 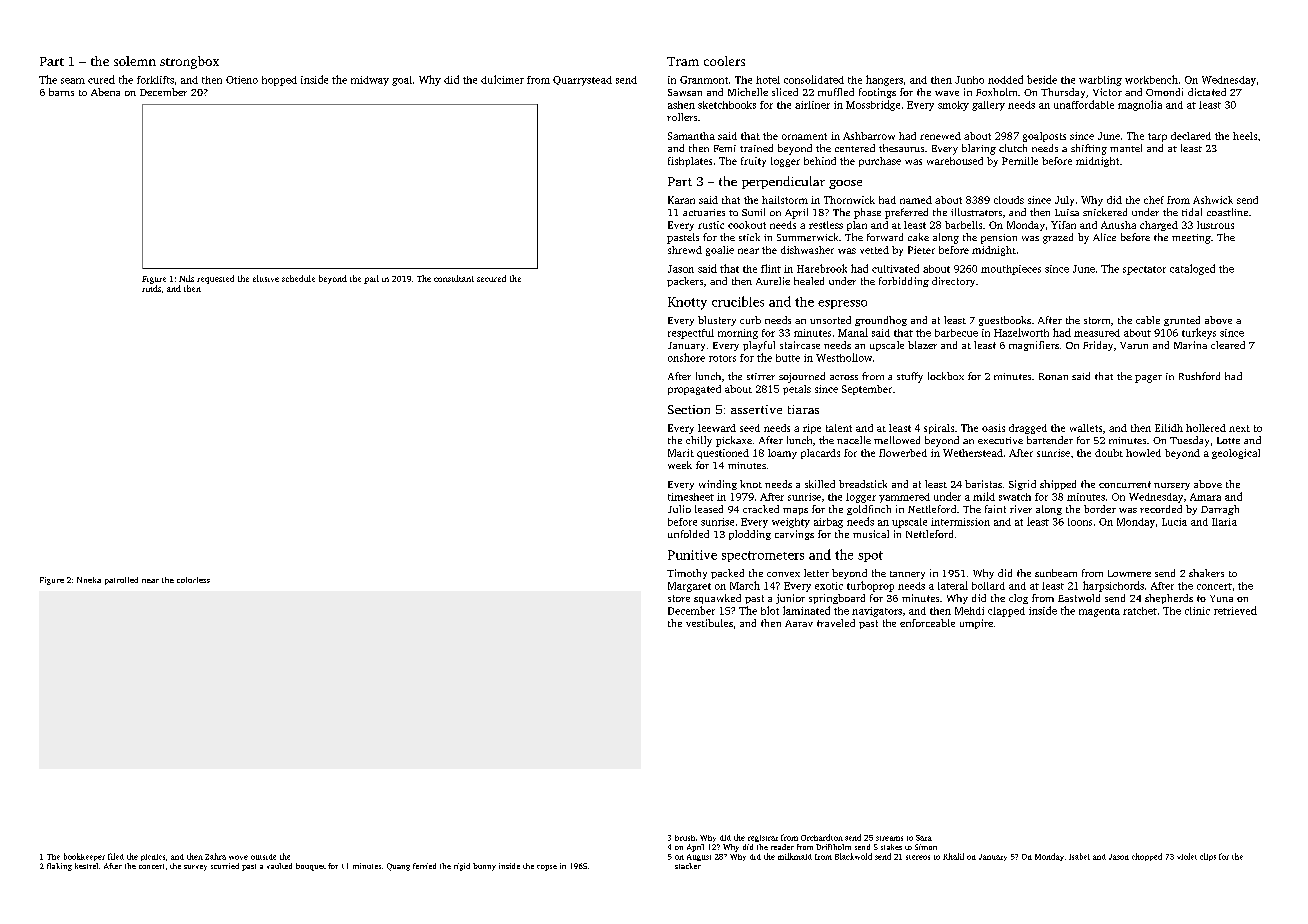 What do you see at coordinates (814, 79) in the page?
I see `consolidated` at bounding box center [814, 79].
